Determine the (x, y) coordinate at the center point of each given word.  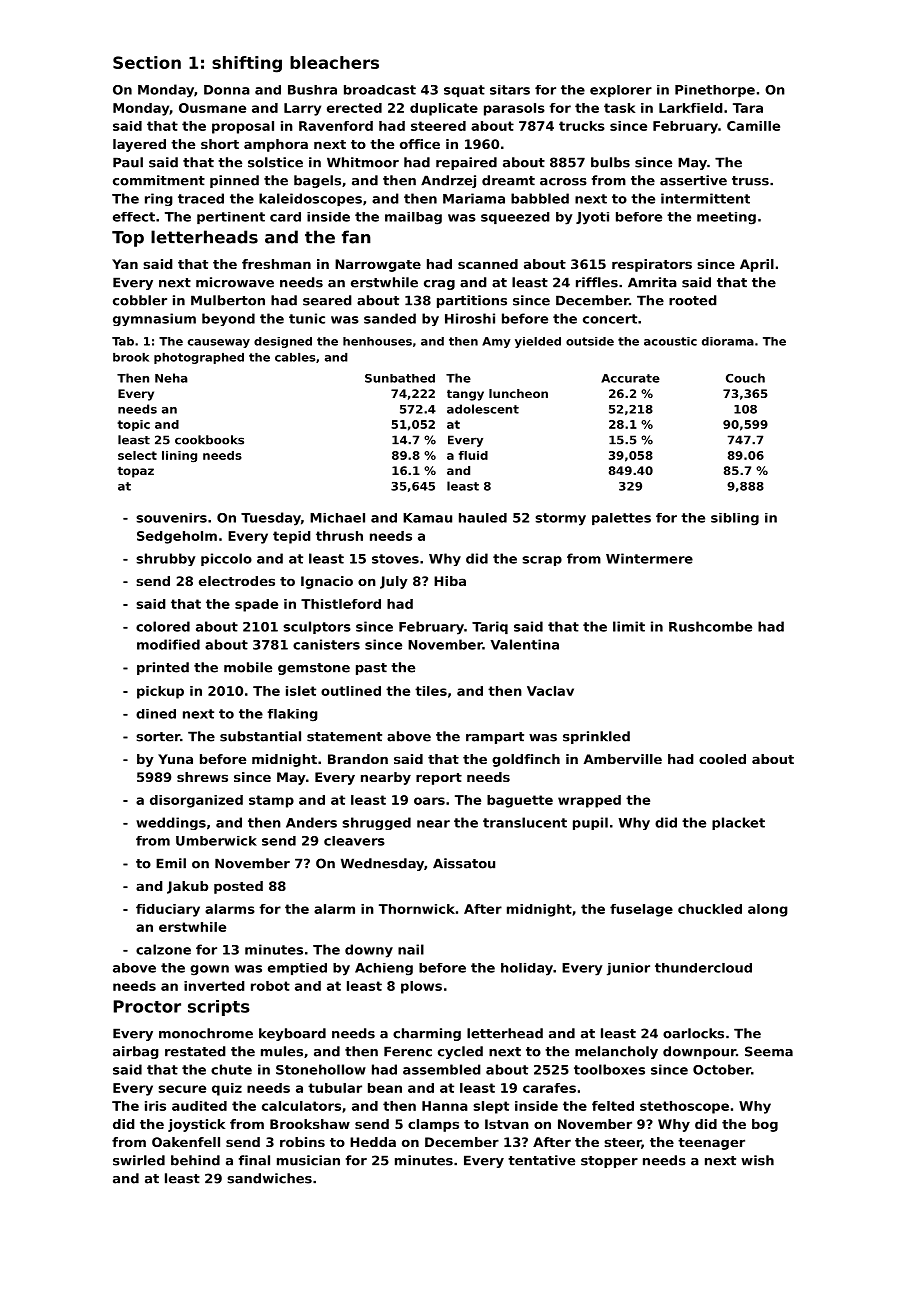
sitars (510, 90)
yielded (538, 342)
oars (429, 801)
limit (629, 626)
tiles (431, 691)
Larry (302, 109)
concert (610, 319)
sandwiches (269, 1178)
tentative (541, 1160)
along (768, 910)
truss (750, 181)
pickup (160, 692)
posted (238, 887)
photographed (199, 358)
